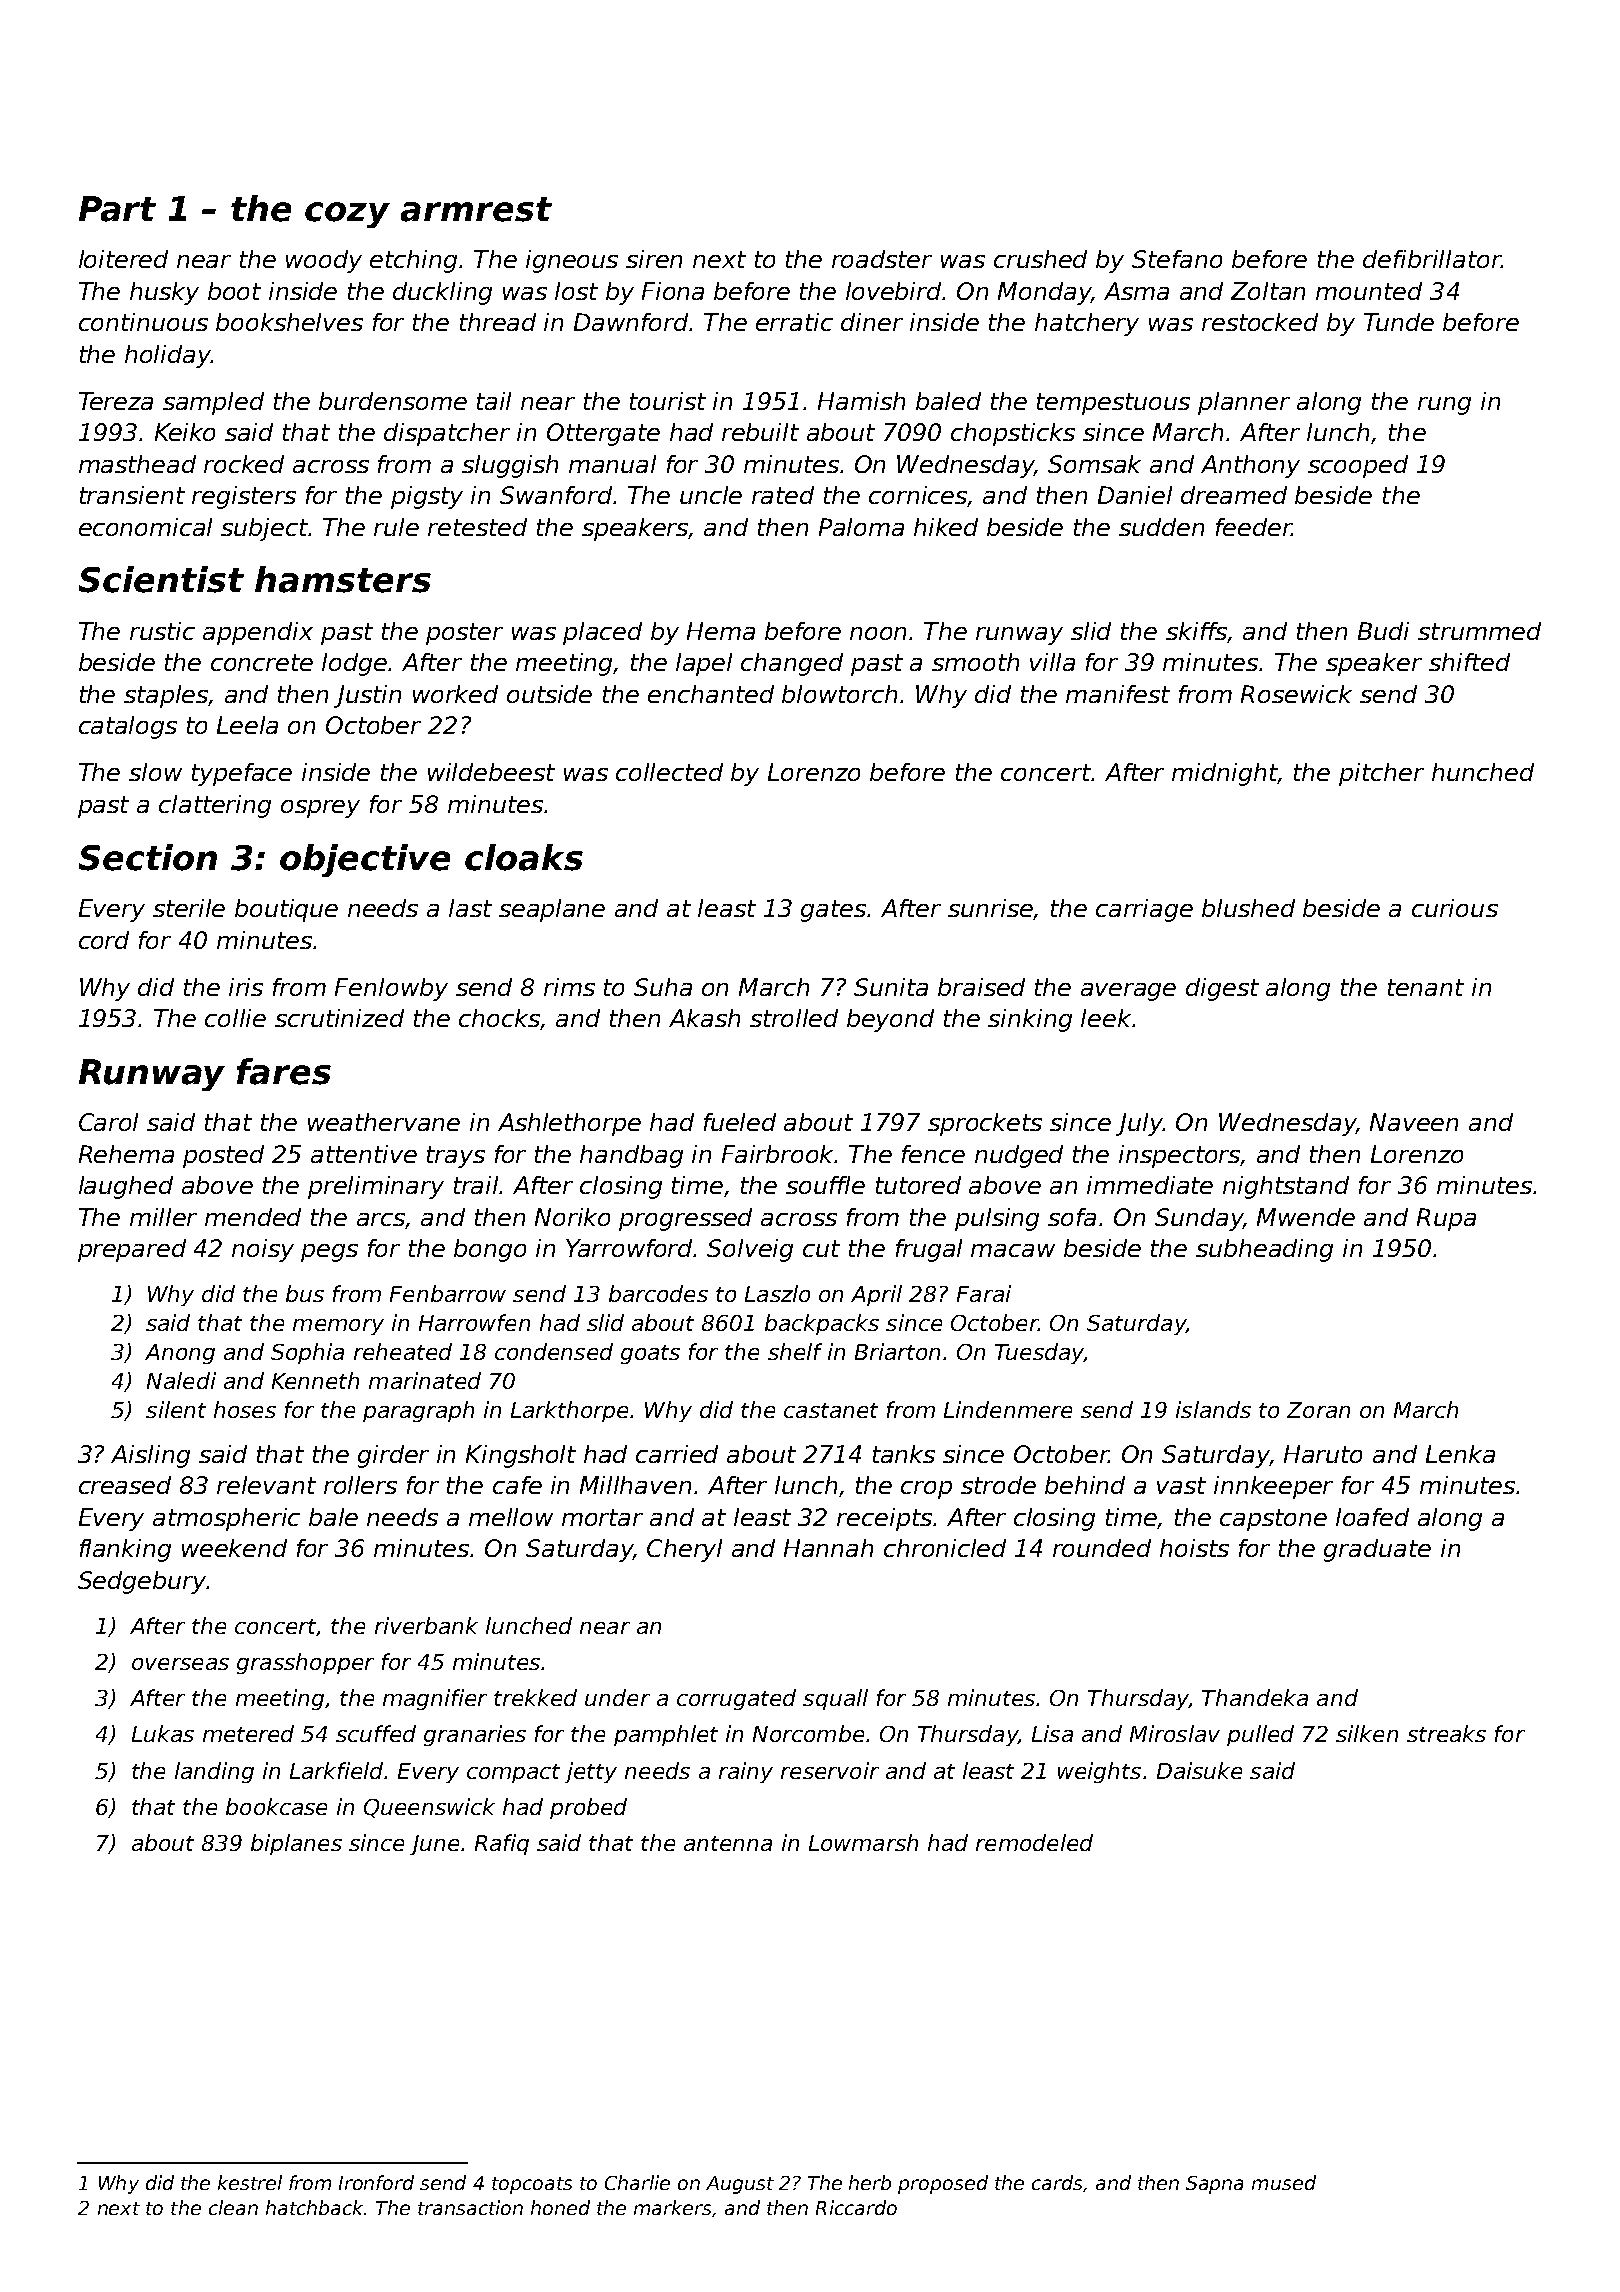  Describe the element at coordinates (998, 1485) in the document. I see `strode` at that location.
